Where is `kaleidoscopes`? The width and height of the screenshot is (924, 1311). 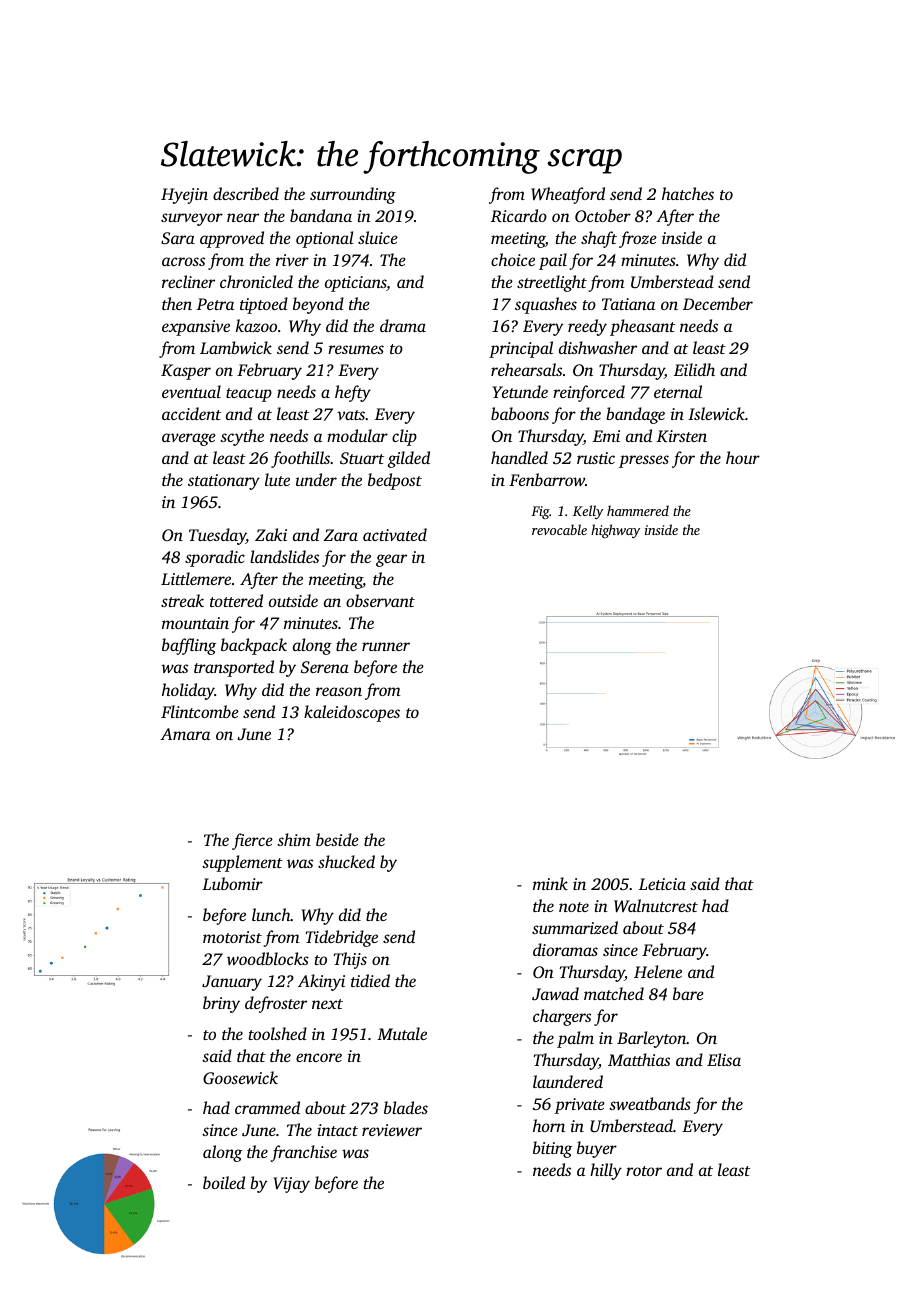
kaleidoscopes is located at coordinates (352, 713).
